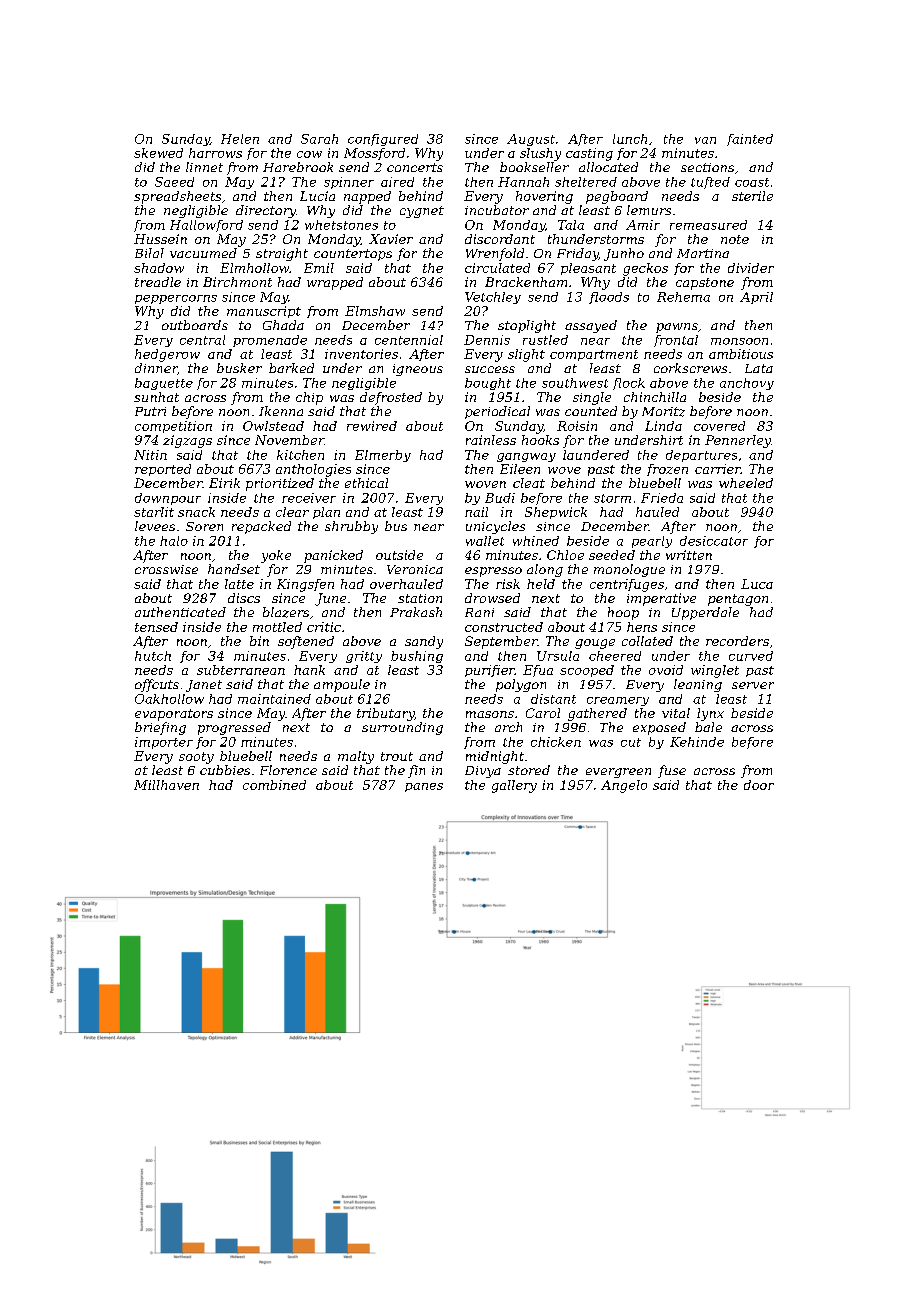 This screenshot has width=908, height=1316. I want to click on bought, so click(488, 384).
